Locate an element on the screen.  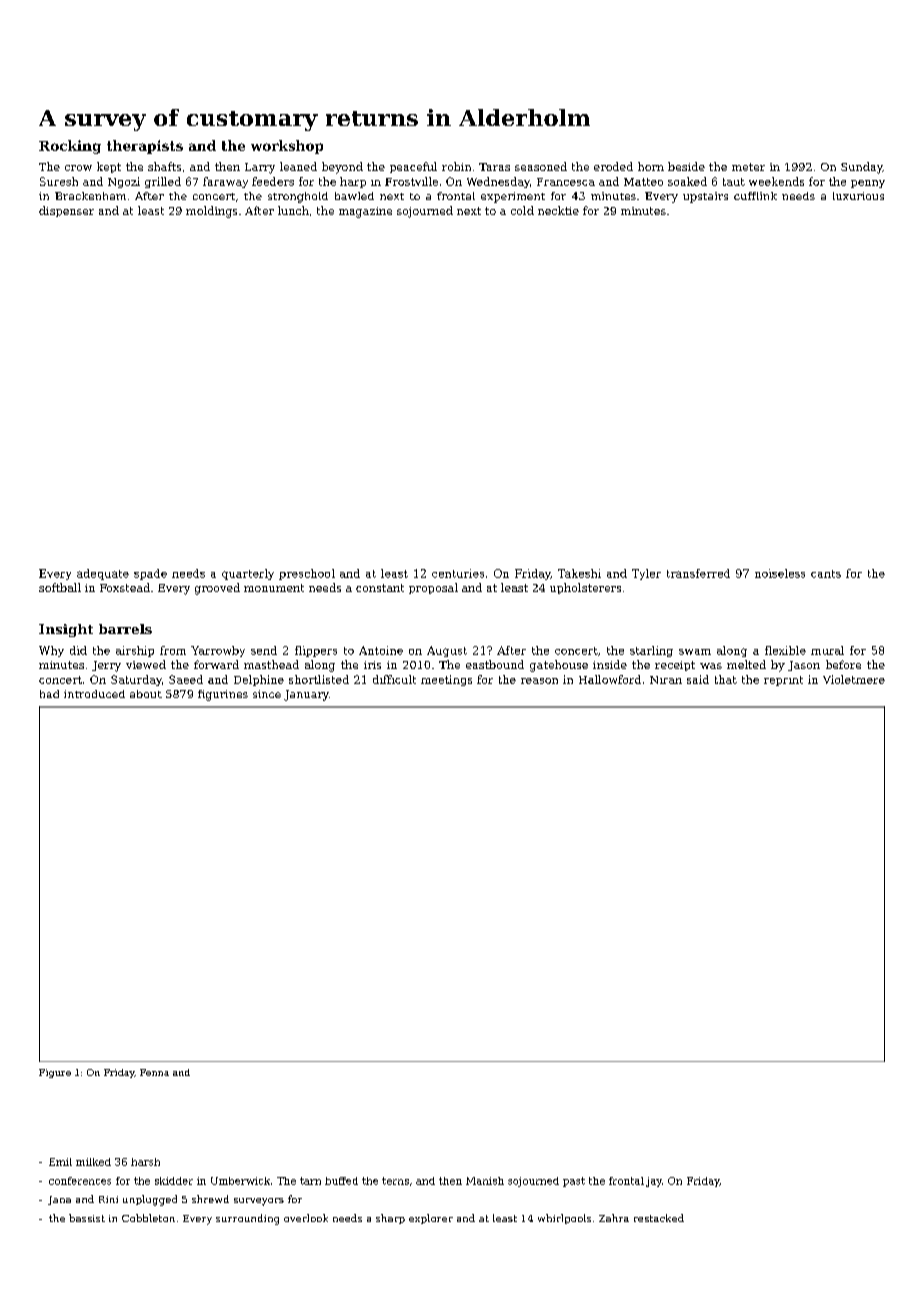
luxurious is located at coordinates (858, 196).
